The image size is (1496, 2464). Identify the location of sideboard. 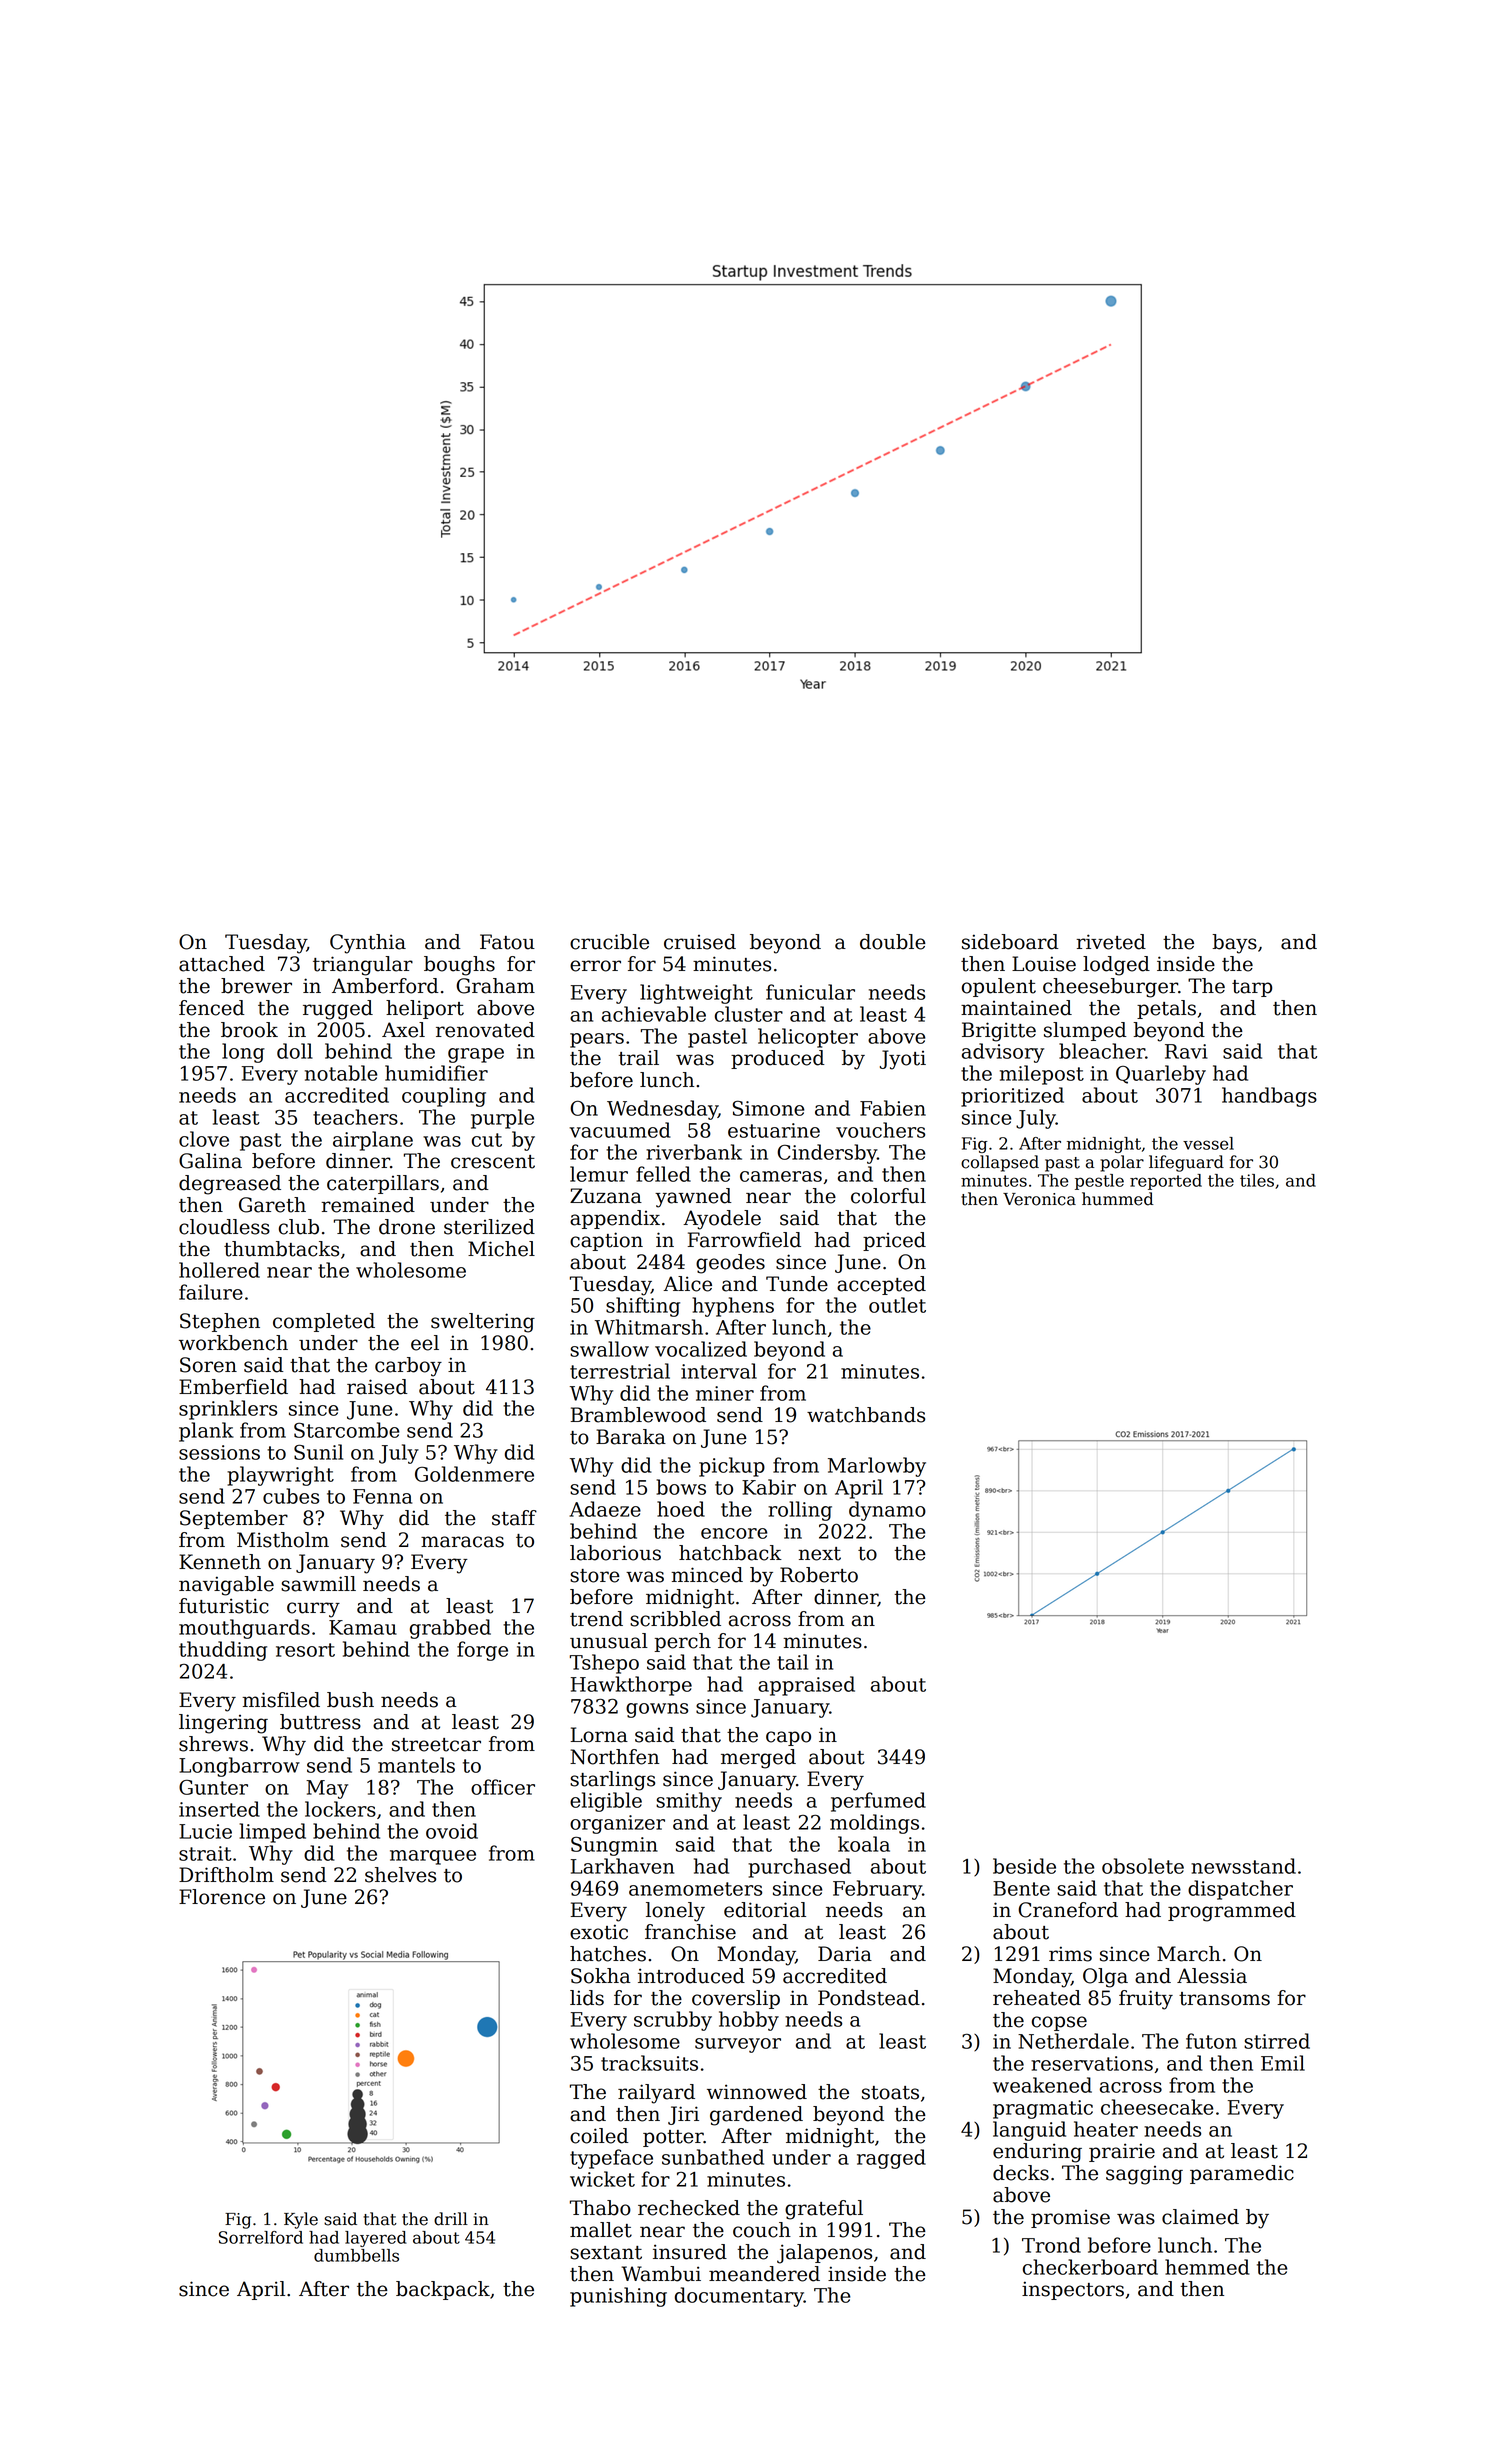
(1010, 942).
